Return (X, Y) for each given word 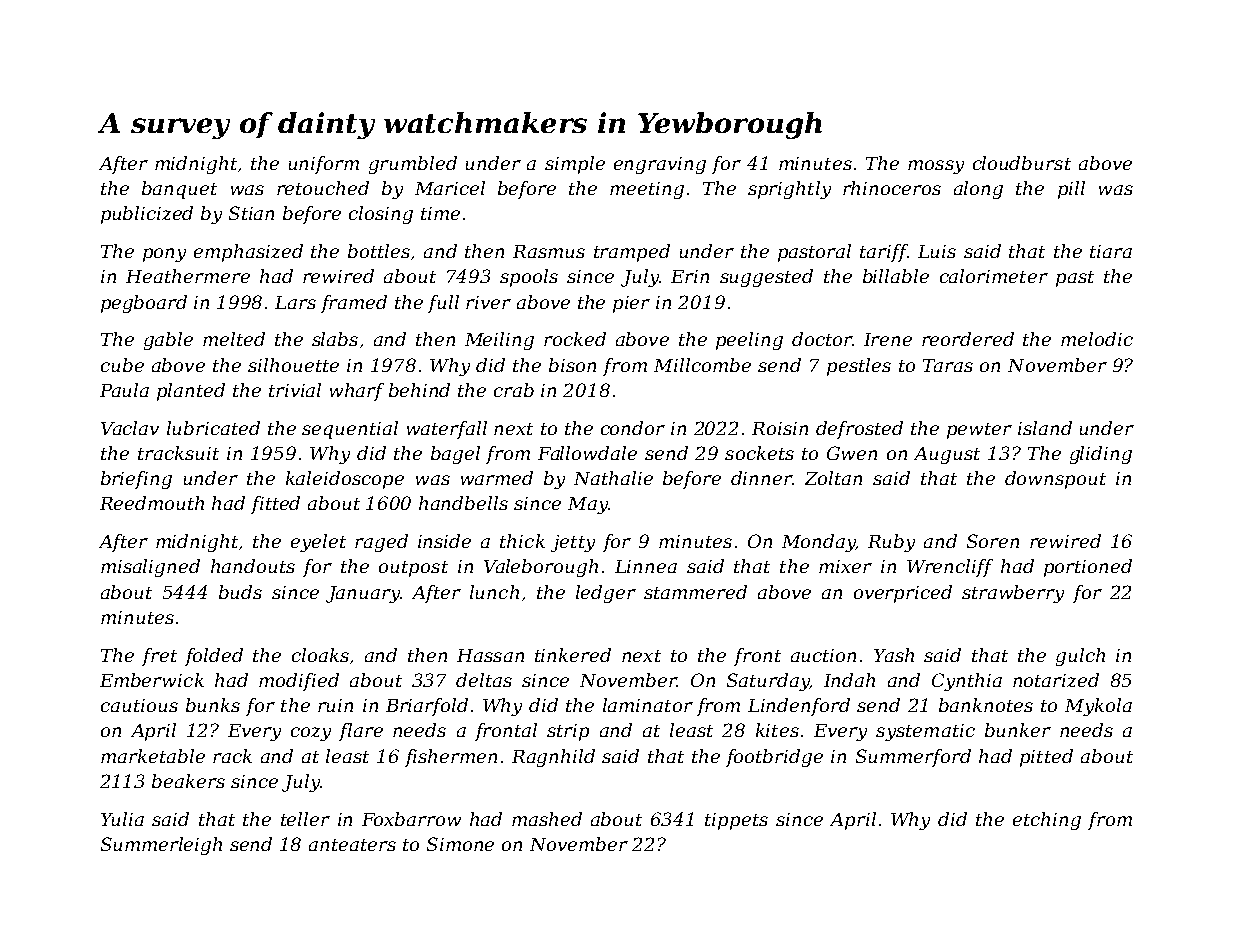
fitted (275, 505)
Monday (818, 543)
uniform (324, 165)
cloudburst (1022, 163)
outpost (413, 569)
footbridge (774, 758)
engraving (660, 165)
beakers (188, 781)
